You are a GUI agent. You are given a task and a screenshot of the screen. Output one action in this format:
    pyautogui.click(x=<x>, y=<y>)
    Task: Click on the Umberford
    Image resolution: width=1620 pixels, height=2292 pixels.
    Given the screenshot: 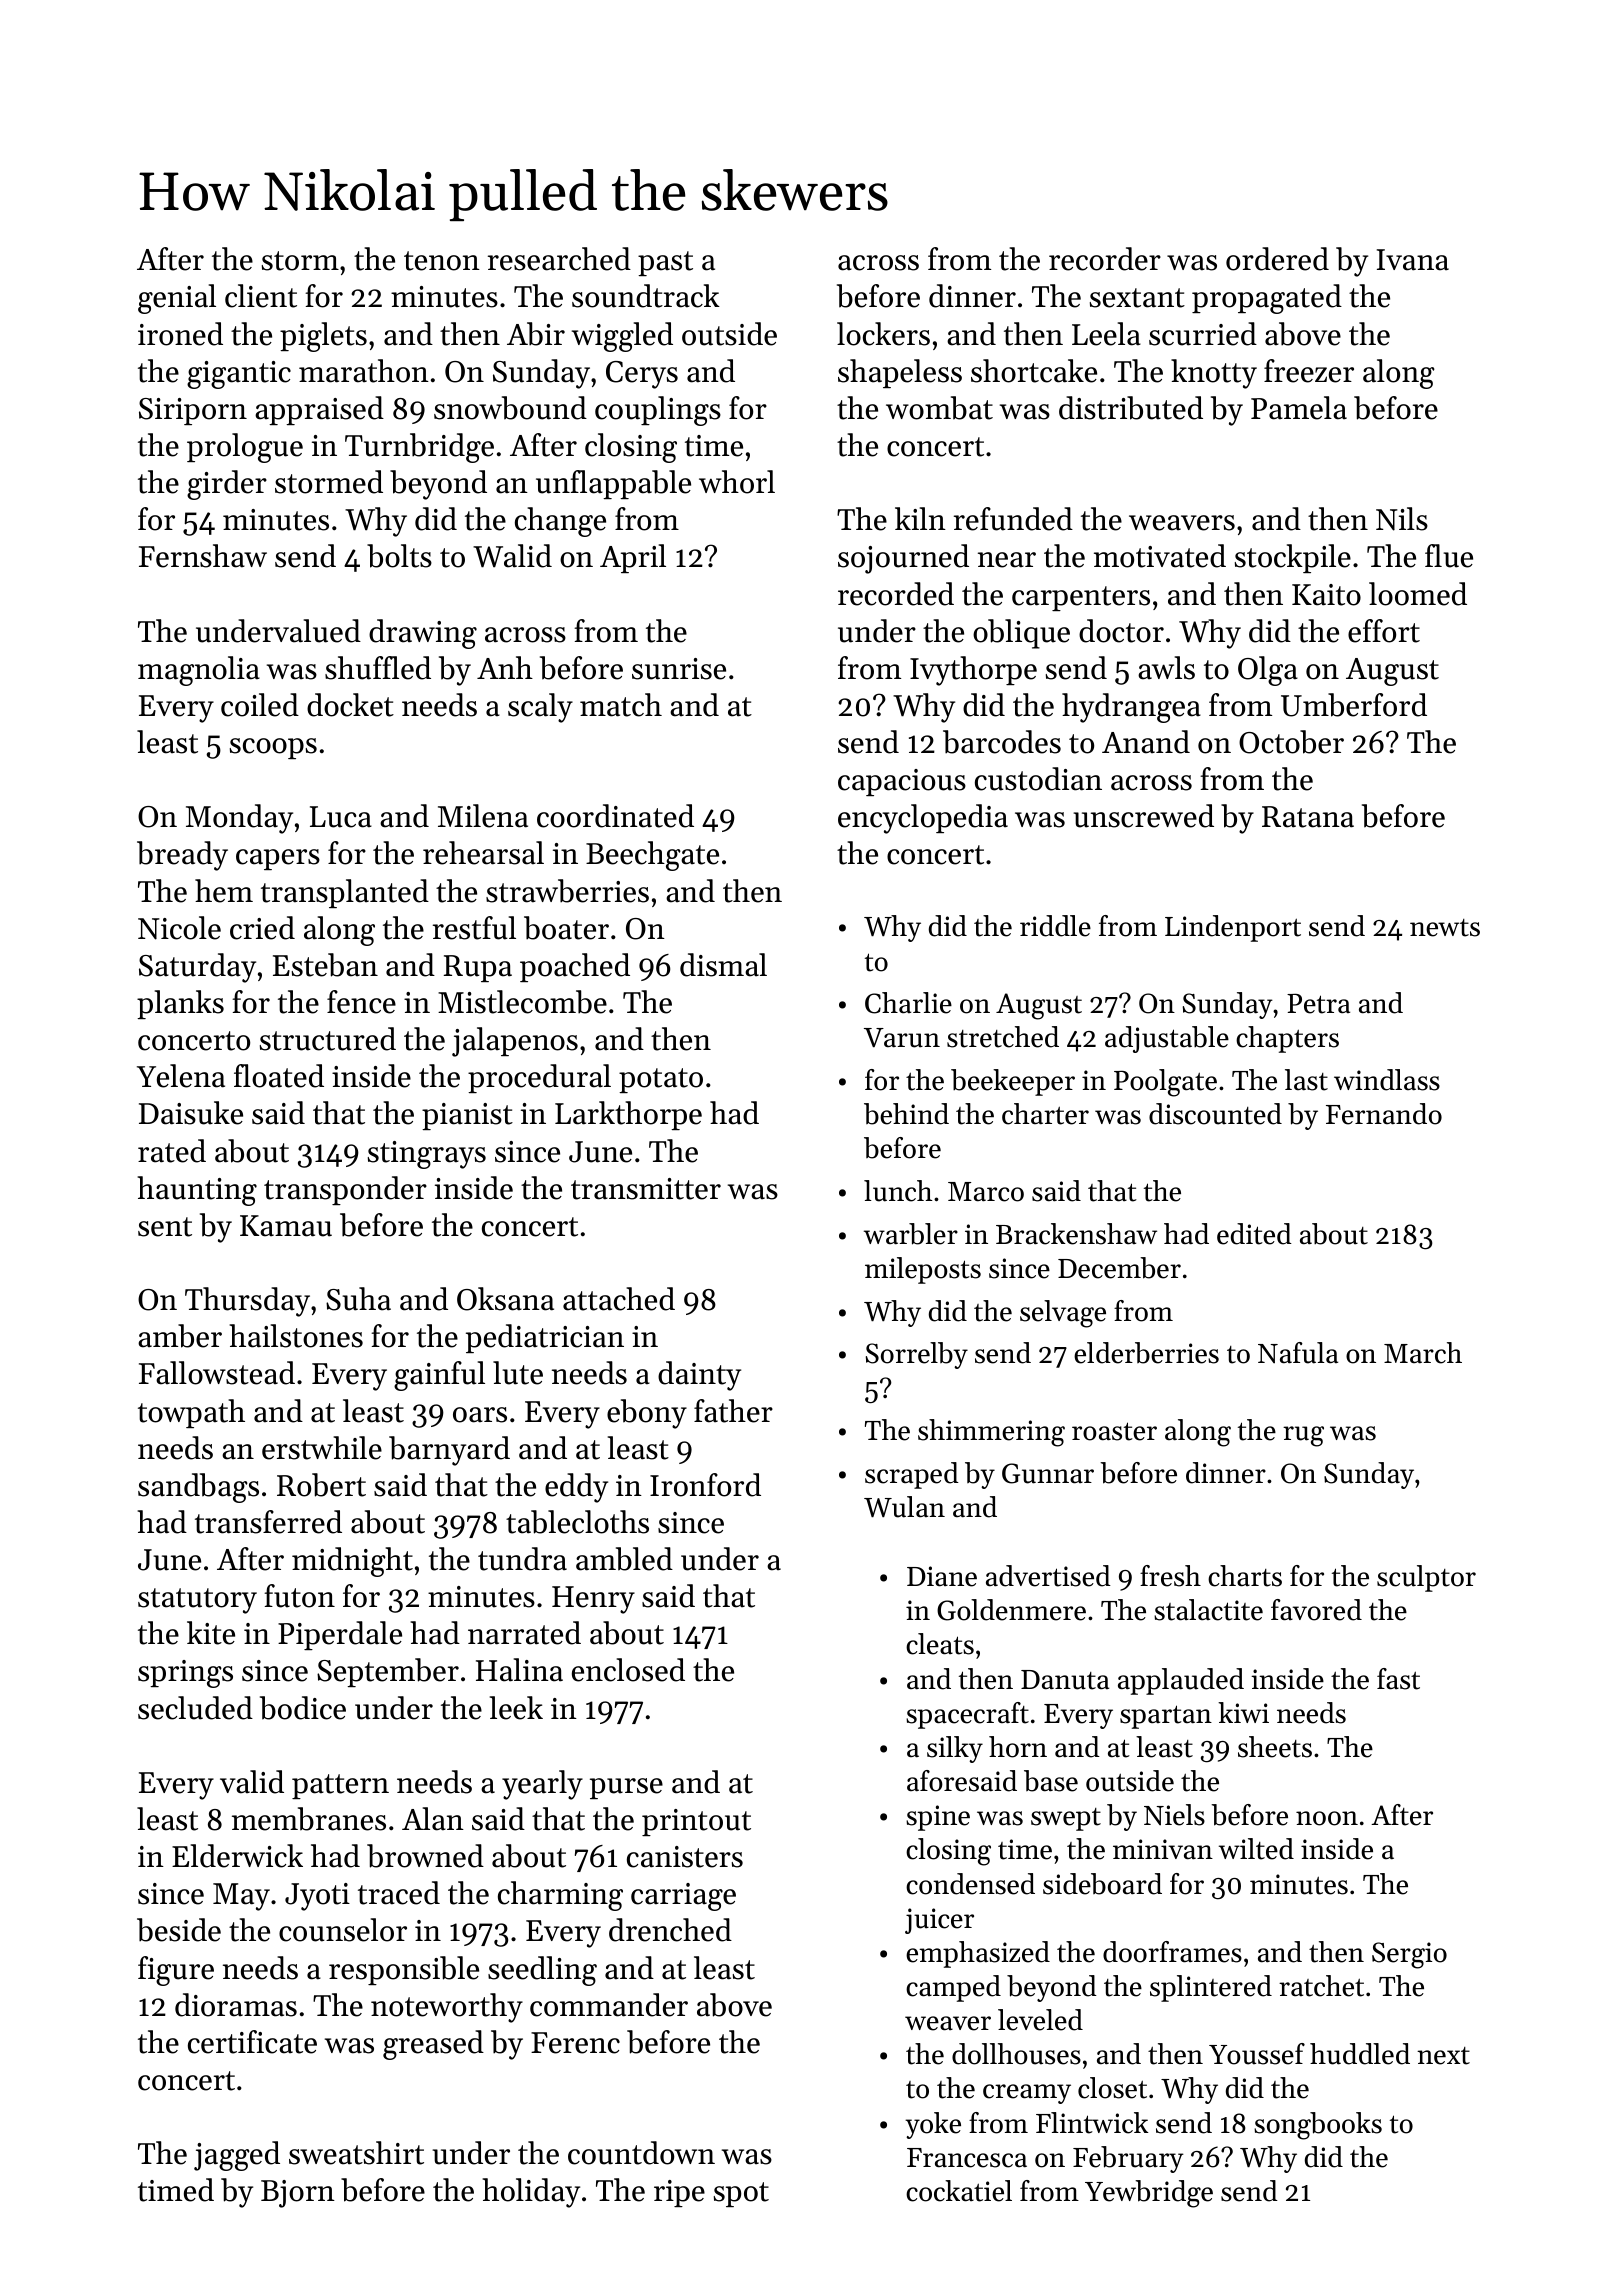 What is the action you would take?
    pyautogui.click(x=1354, y=705)
